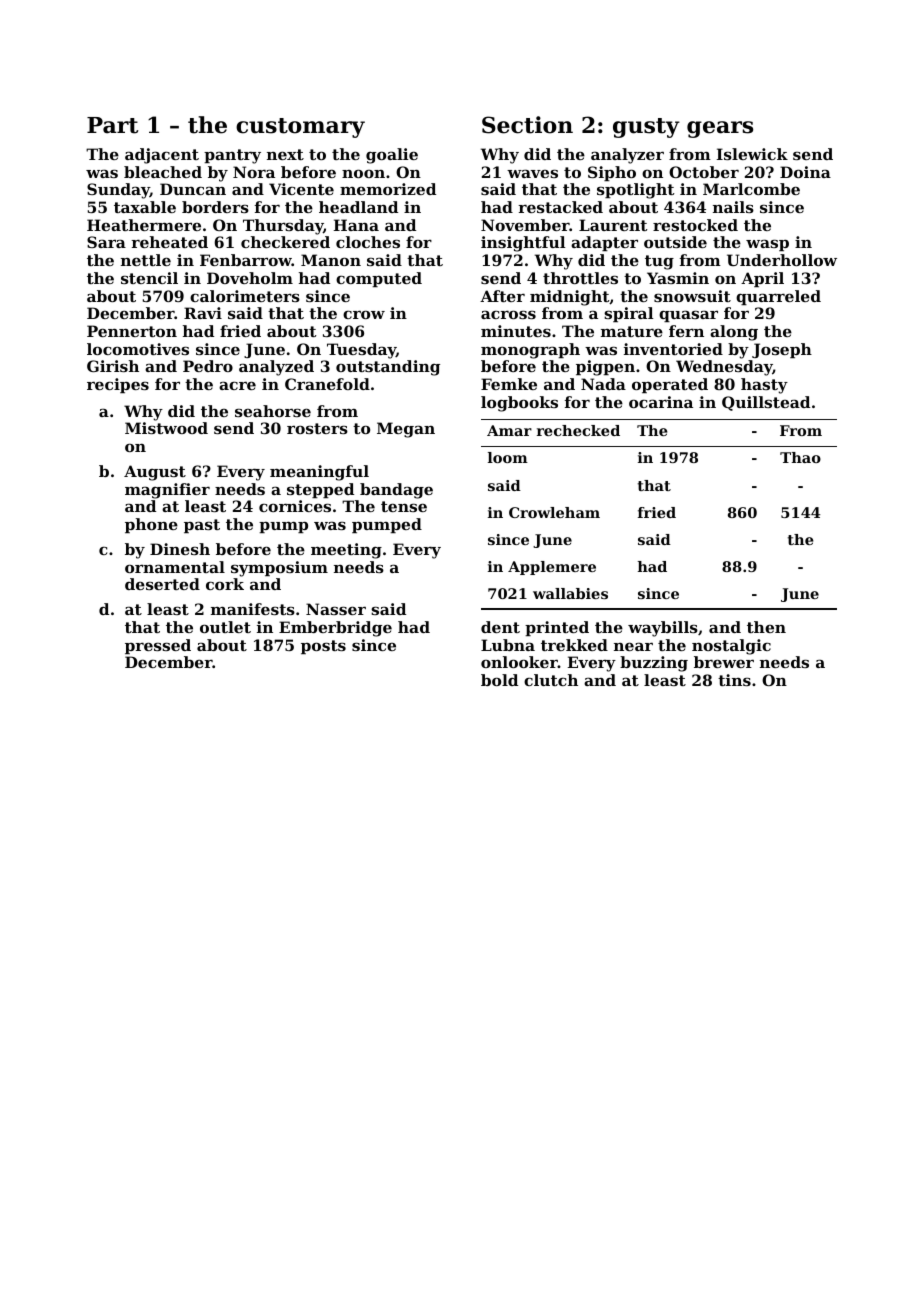  What do you see at coordinates (300, 128) in the document?
I see `customary` at bounding box center [300, 128].
